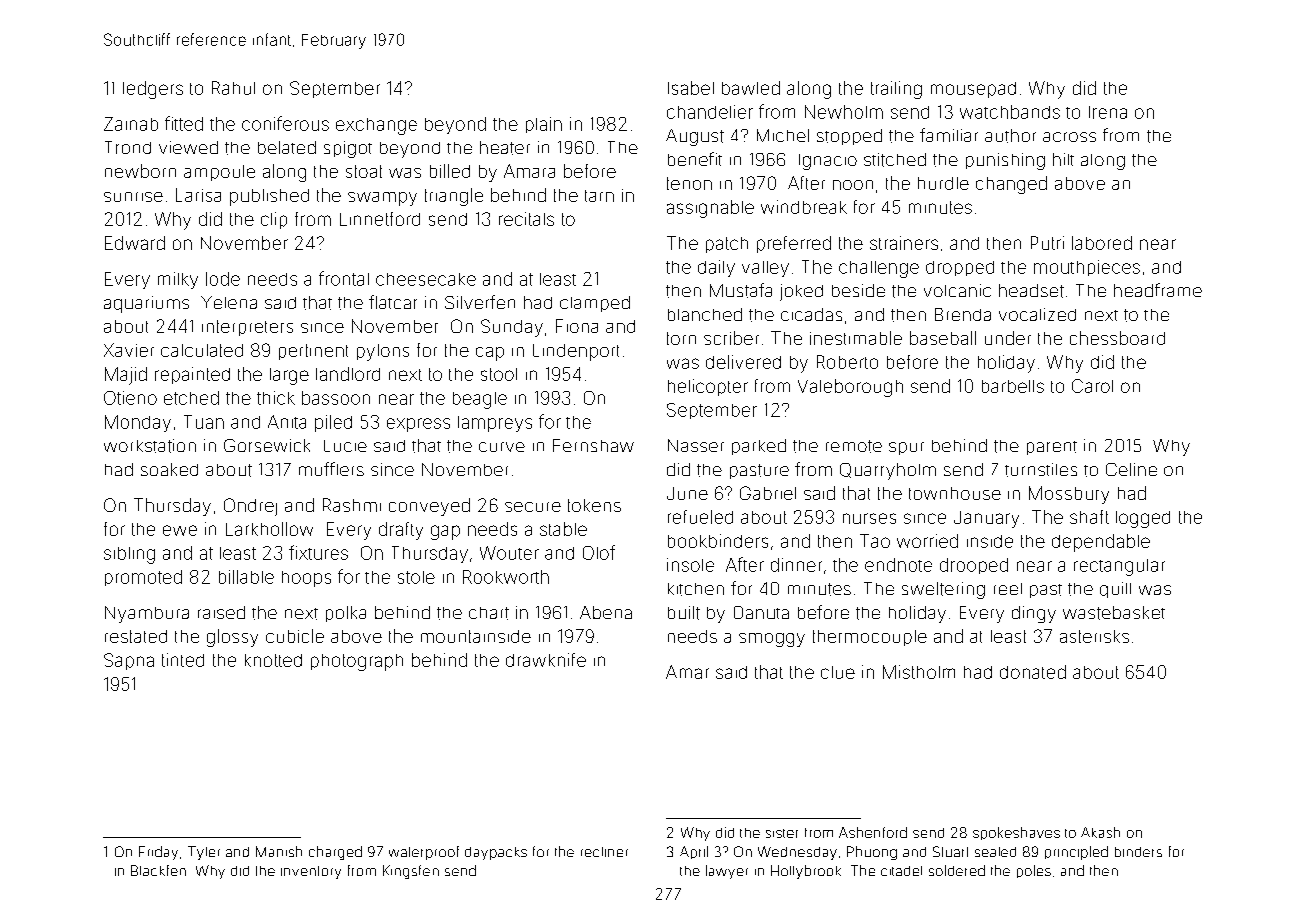  Describe the element at coordinates (169, 469) in the screenshot. I see `soaked` at that location.
